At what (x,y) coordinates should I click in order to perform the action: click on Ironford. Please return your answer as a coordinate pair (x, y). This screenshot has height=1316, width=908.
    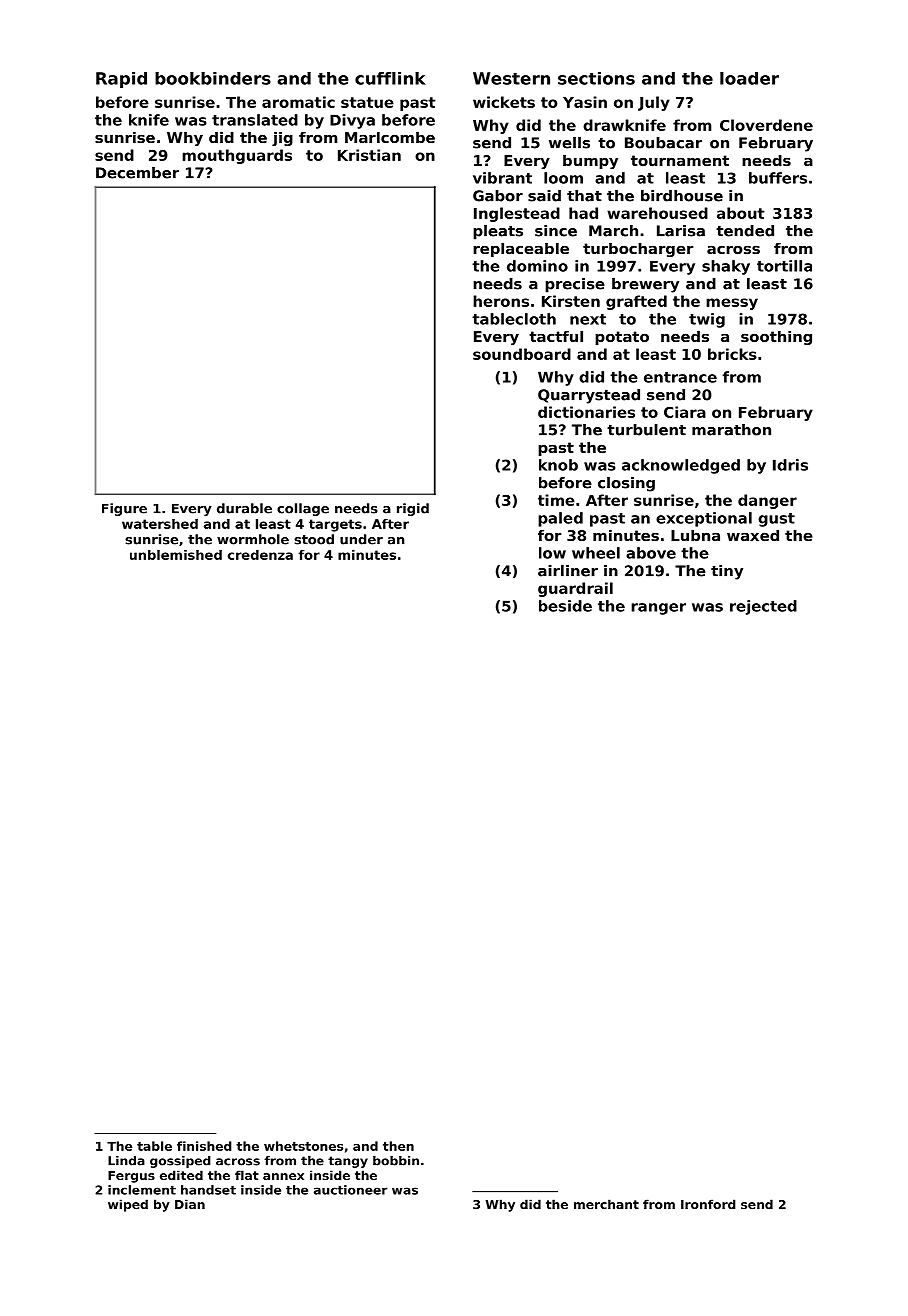
    Looking at the image, I should click on (708, 1204).
